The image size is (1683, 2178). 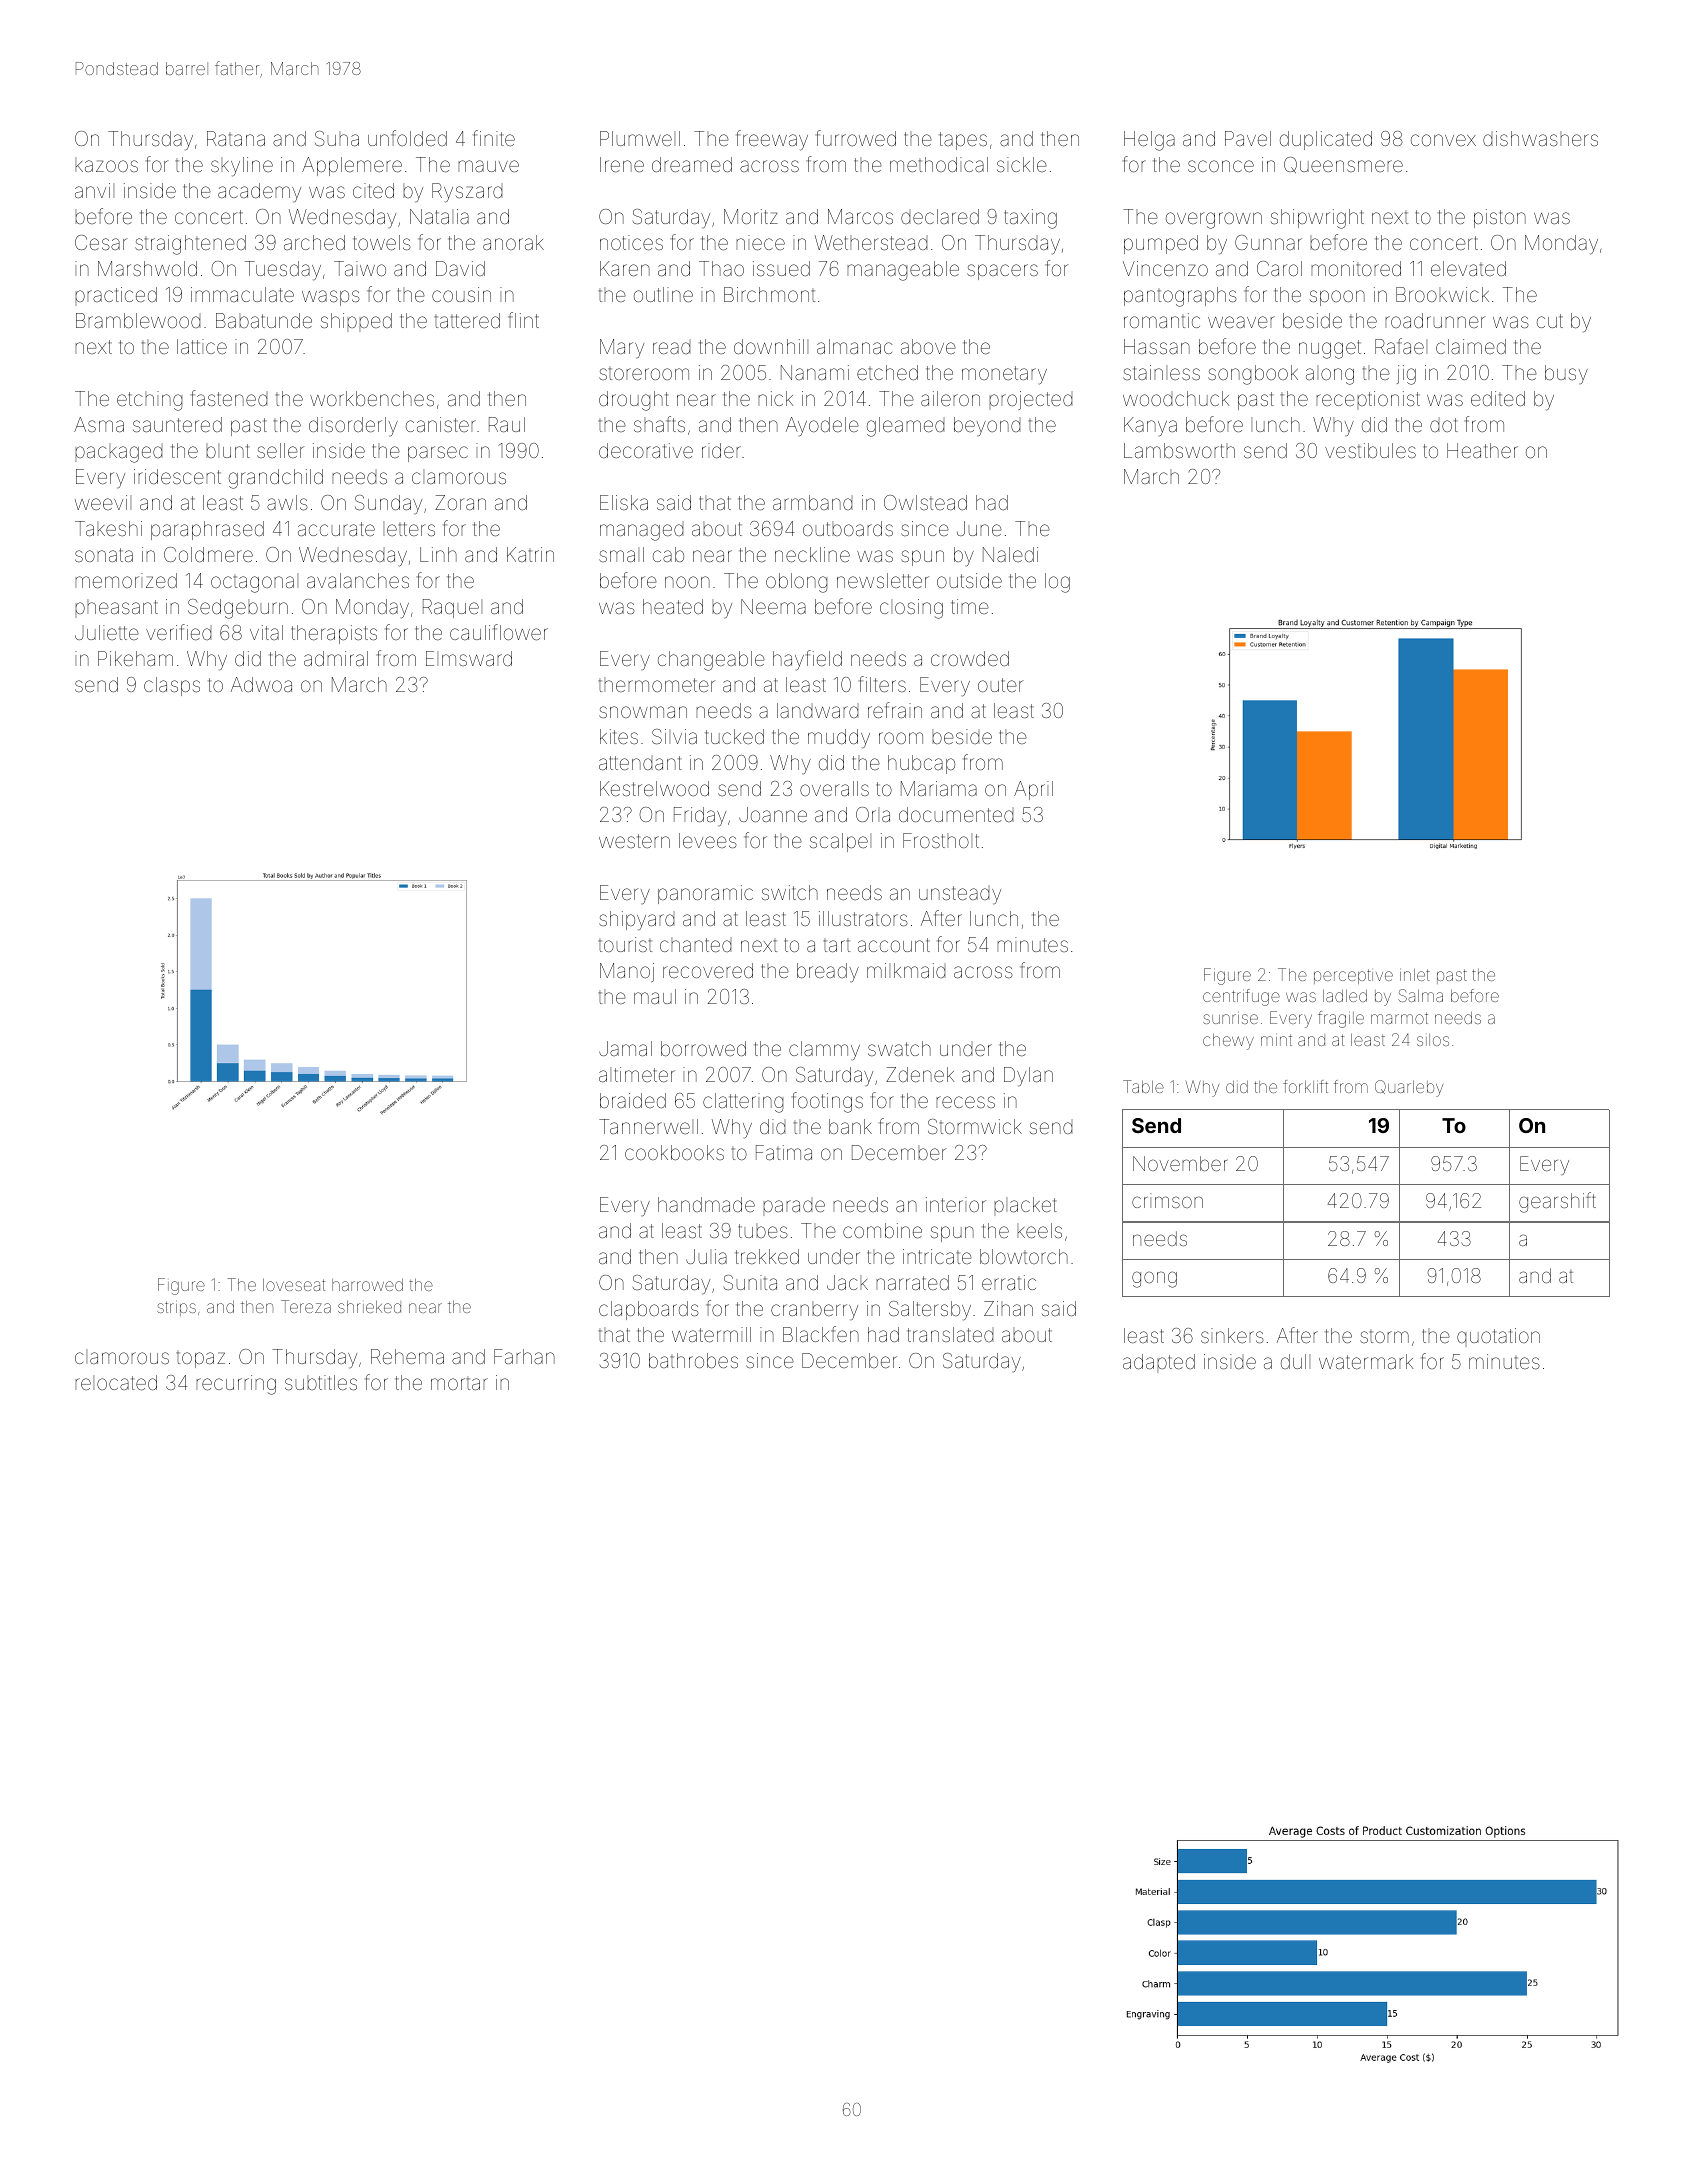 I want to click on Lambsworth, so click(x=1179, y=450).
